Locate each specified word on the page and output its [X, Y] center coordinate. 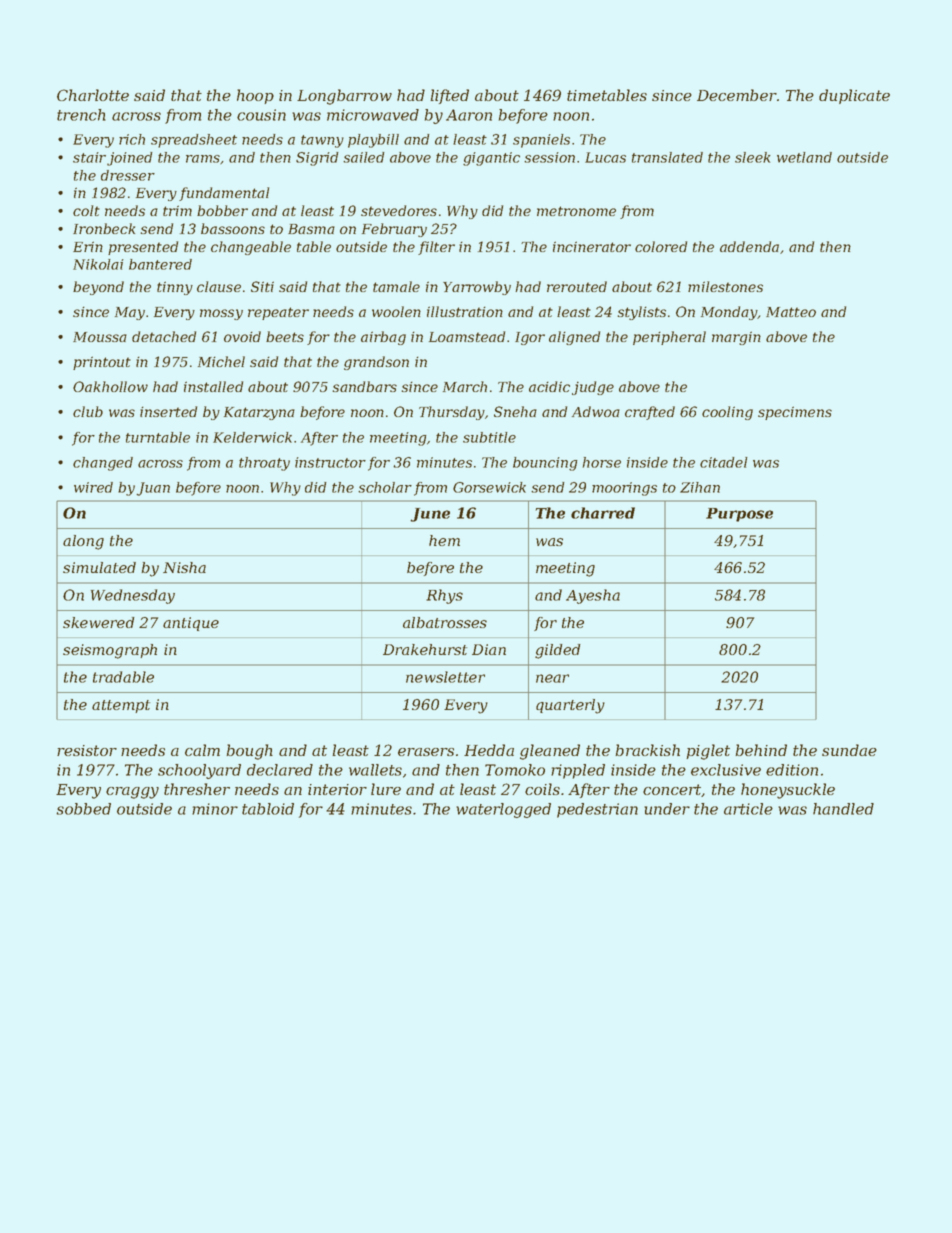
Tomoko [515, 770]
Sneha [515, 411]
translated [667, 157]
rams [203, 159]
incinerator [592, 246]
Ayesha [593, 596]
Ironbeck [104, 228]
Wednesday [133, 596]
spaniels [541, 141]
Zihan [700, 487]
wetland [804, 157]
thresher [197, 789]
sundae [849, 750]
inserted [168, 411]
